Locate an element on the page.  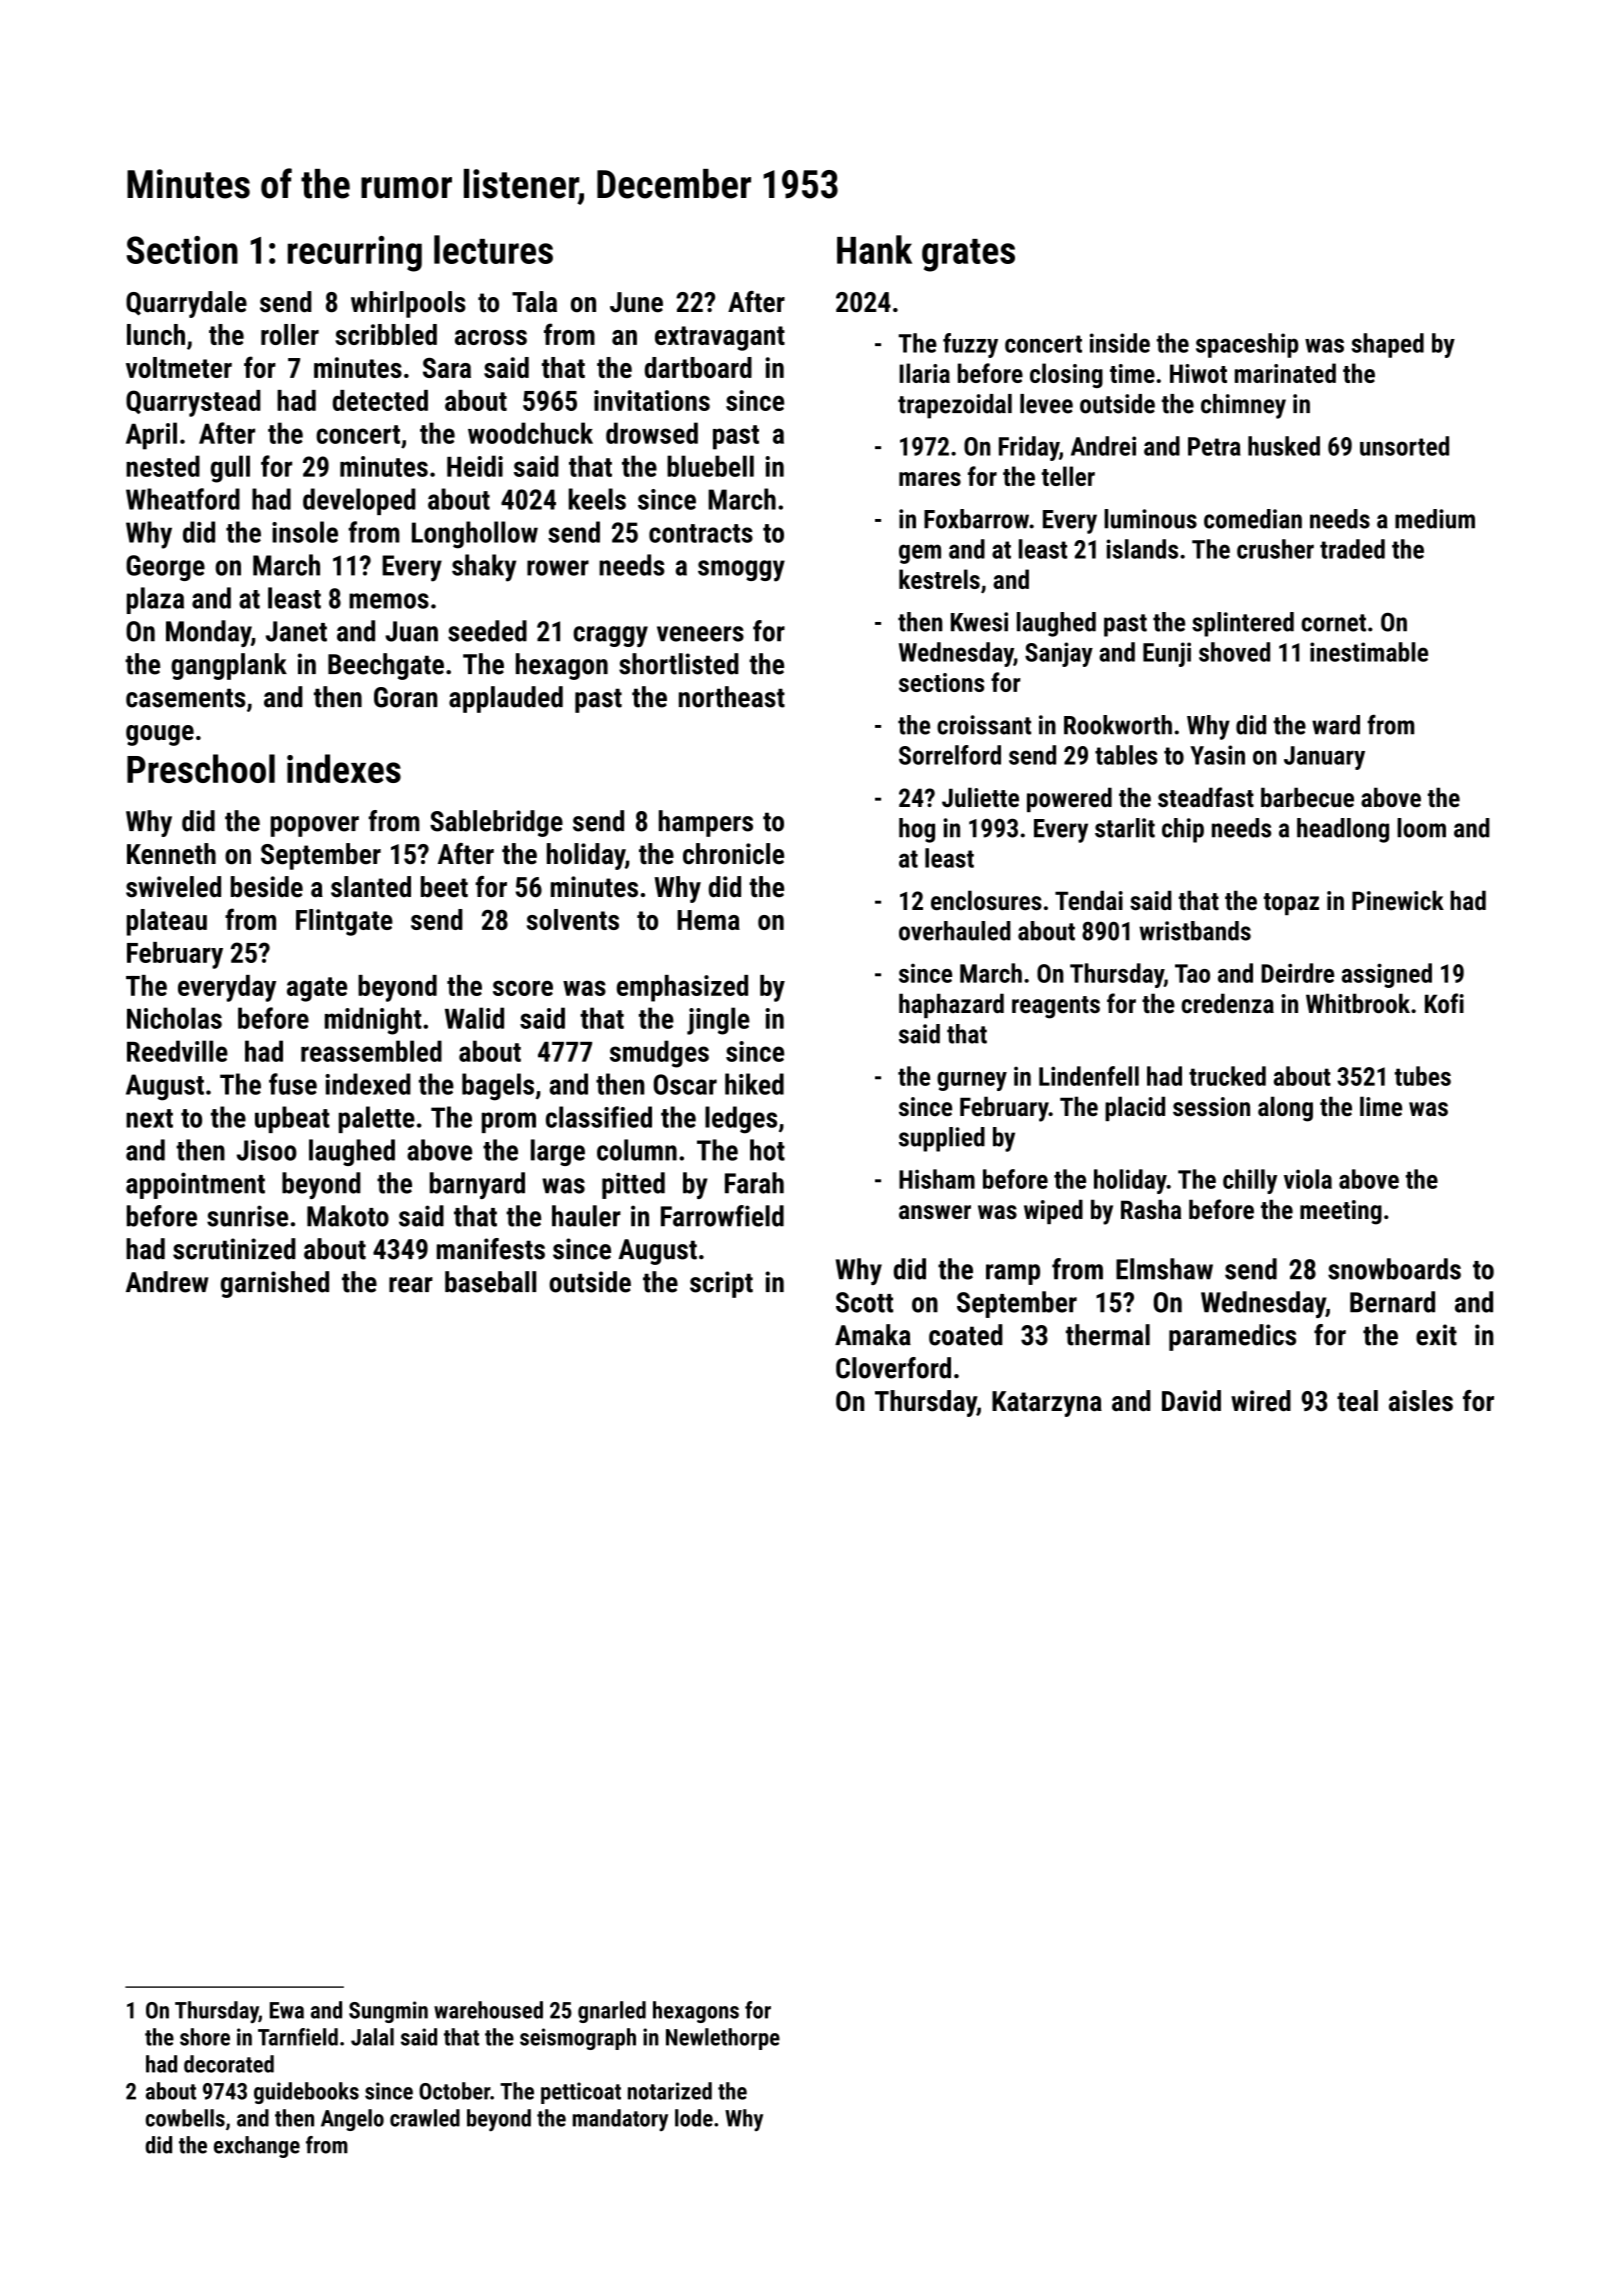
Hank is located at coordinates (874, 249).
